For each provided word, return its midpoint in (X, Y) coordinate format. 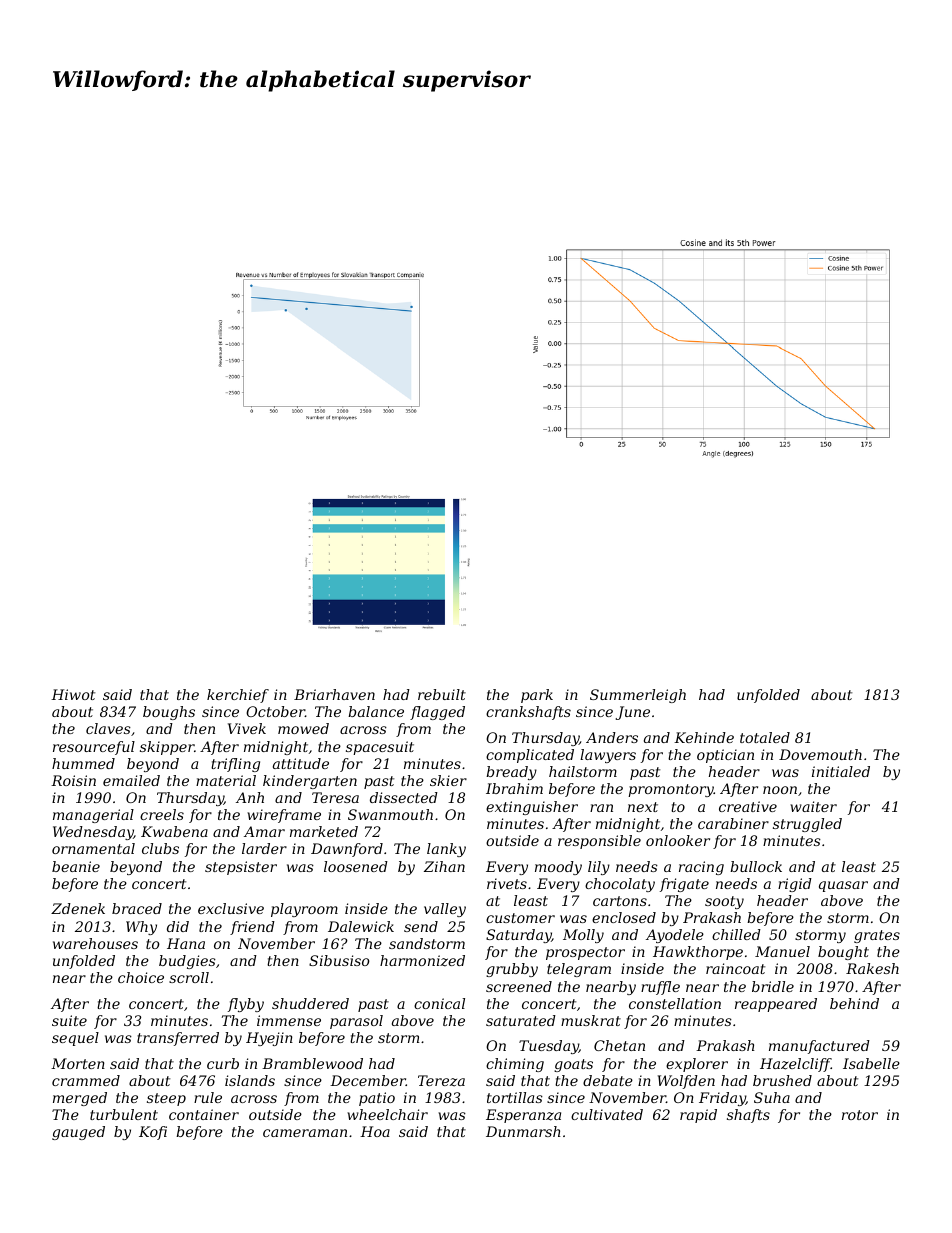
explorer (697, 1065)
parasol (356, 1022)
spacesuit (380, 748)
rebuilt (442, 694)
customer (520, 918)
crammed (86, 1080)
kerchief (238, 696)
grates (877, 936)
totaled (765, 737)
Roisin (73, 780)
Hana (186, 943)
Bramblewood (312, 1063)
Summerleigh (638, 696)
